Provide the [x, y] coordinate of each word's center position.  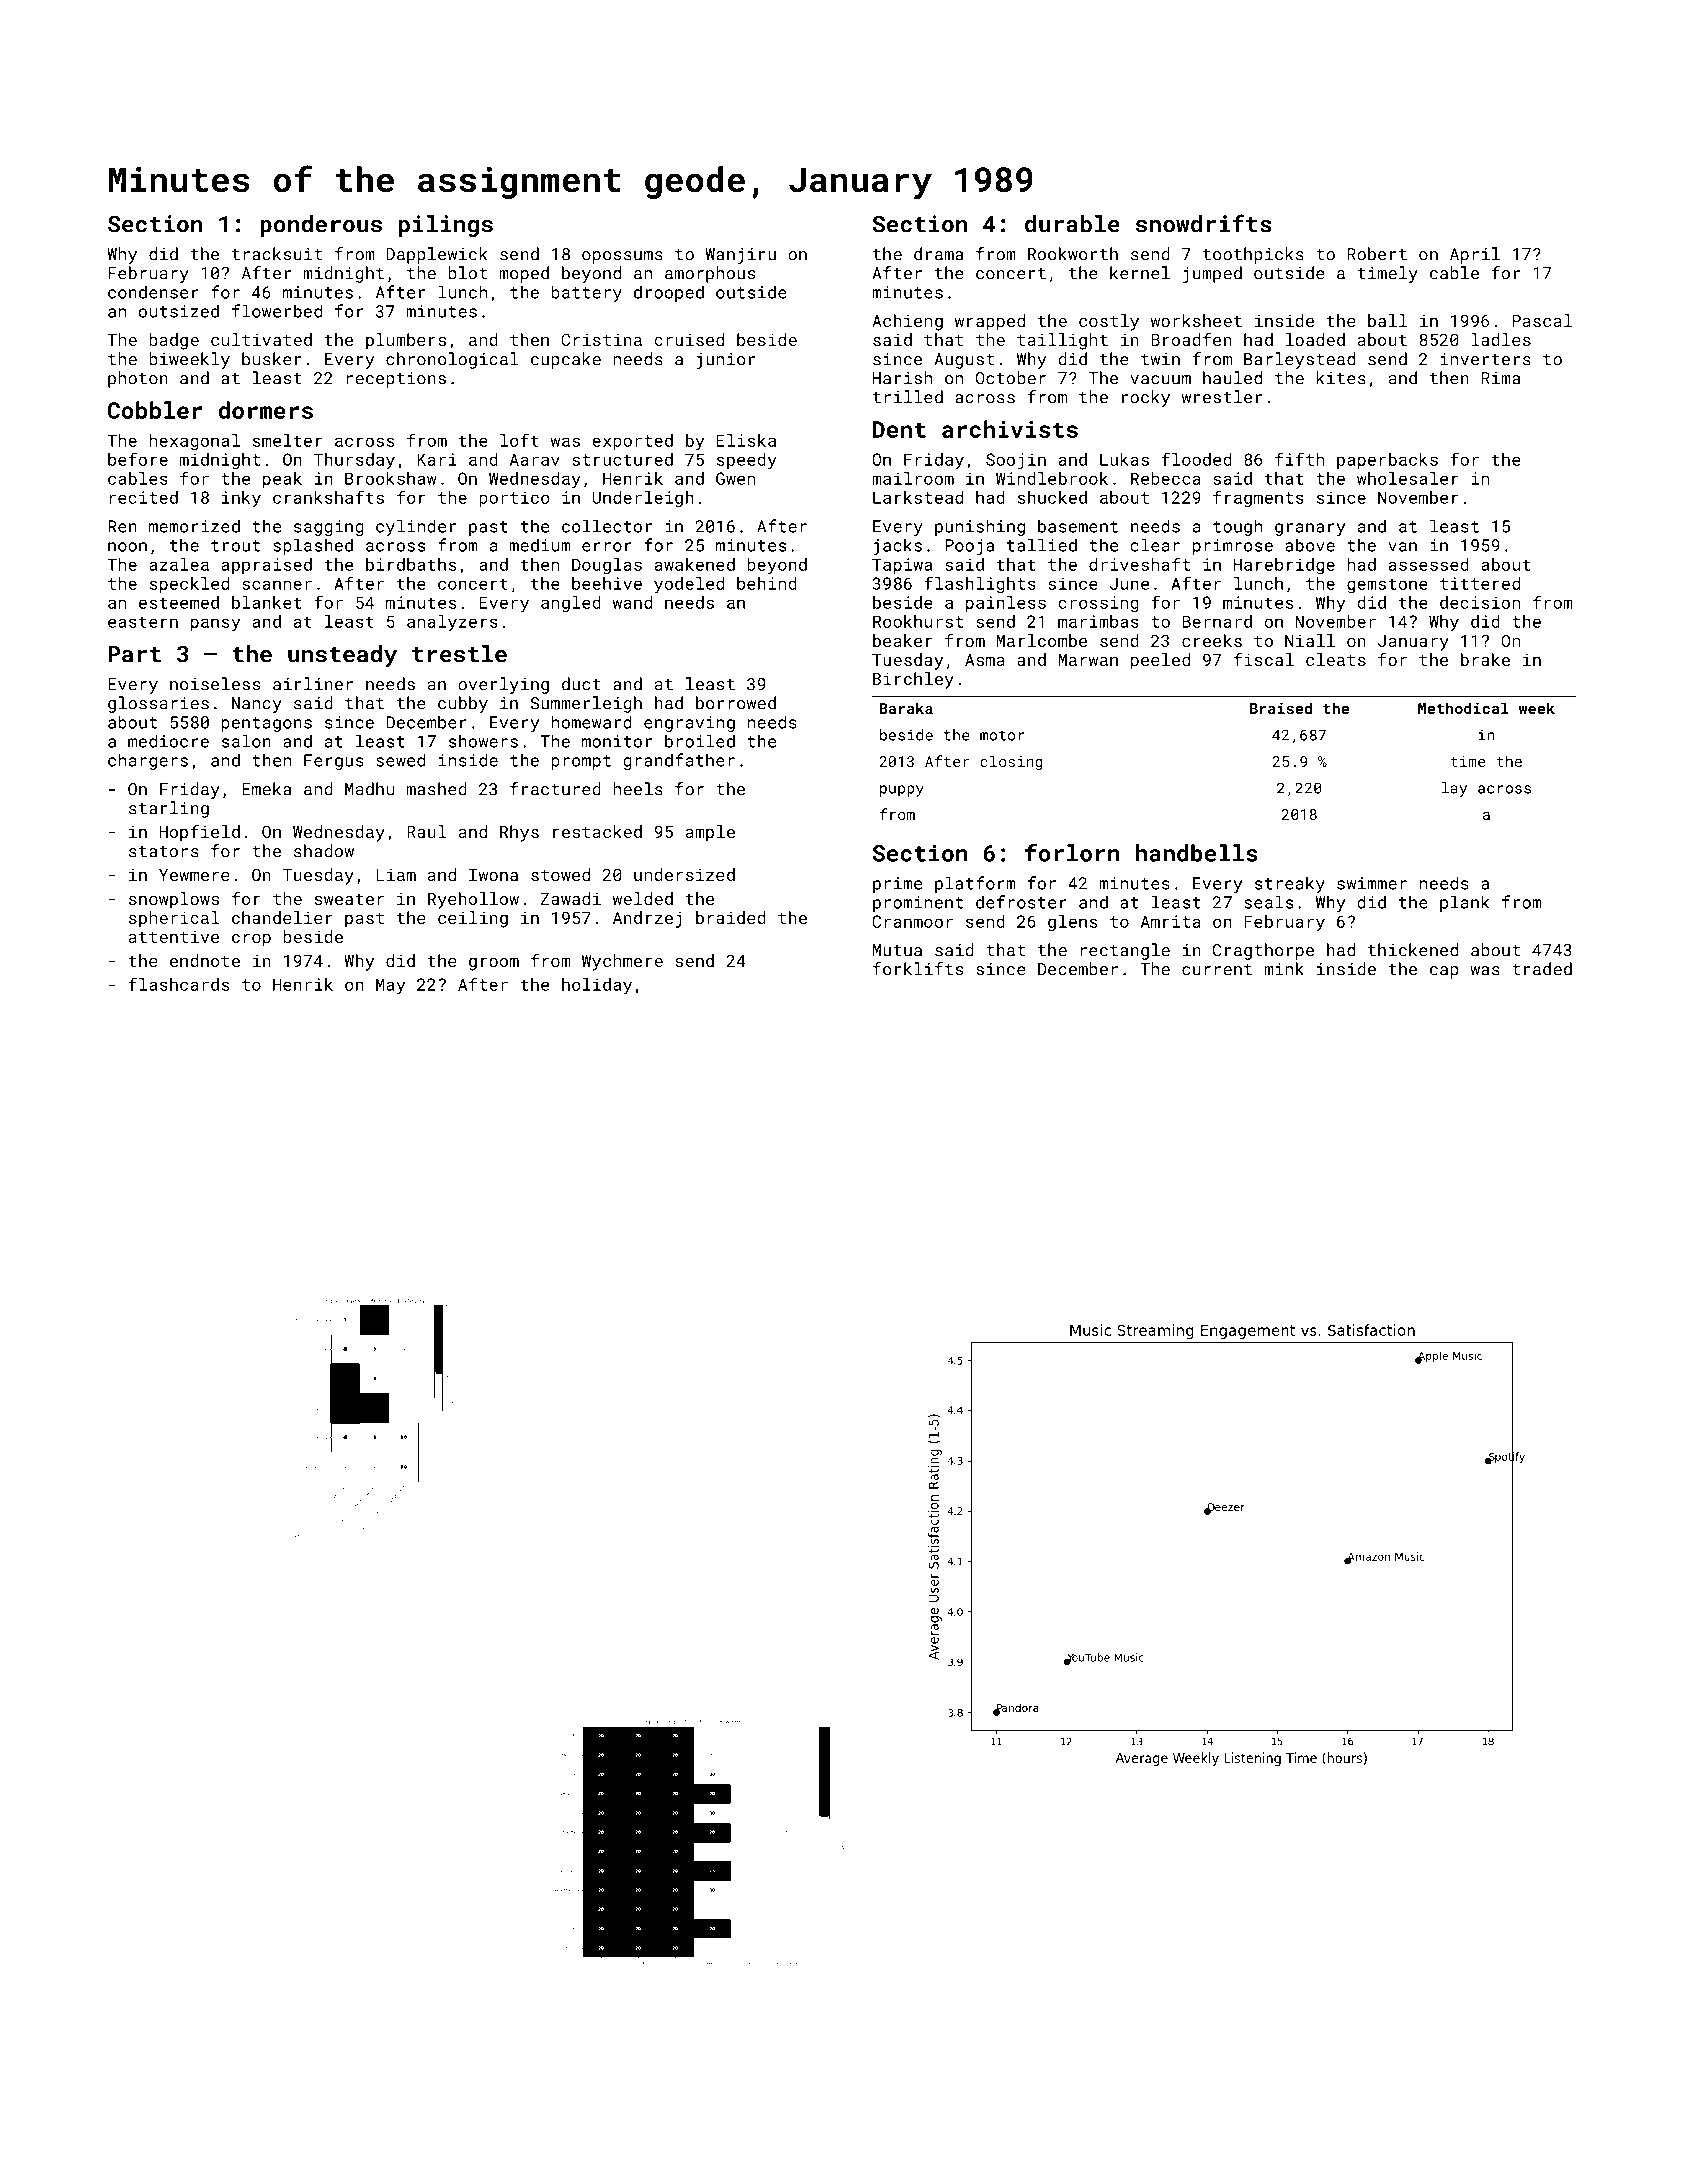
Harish [902, 378]
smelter [287, 440]
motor [1002, 735]
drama [938, 254]
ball [1387, 320]
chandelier [282, 917]
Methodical [1463, 708]
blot [467, 273]
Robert [1377, 254]
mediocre [168, 741]
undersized [684, 874]
